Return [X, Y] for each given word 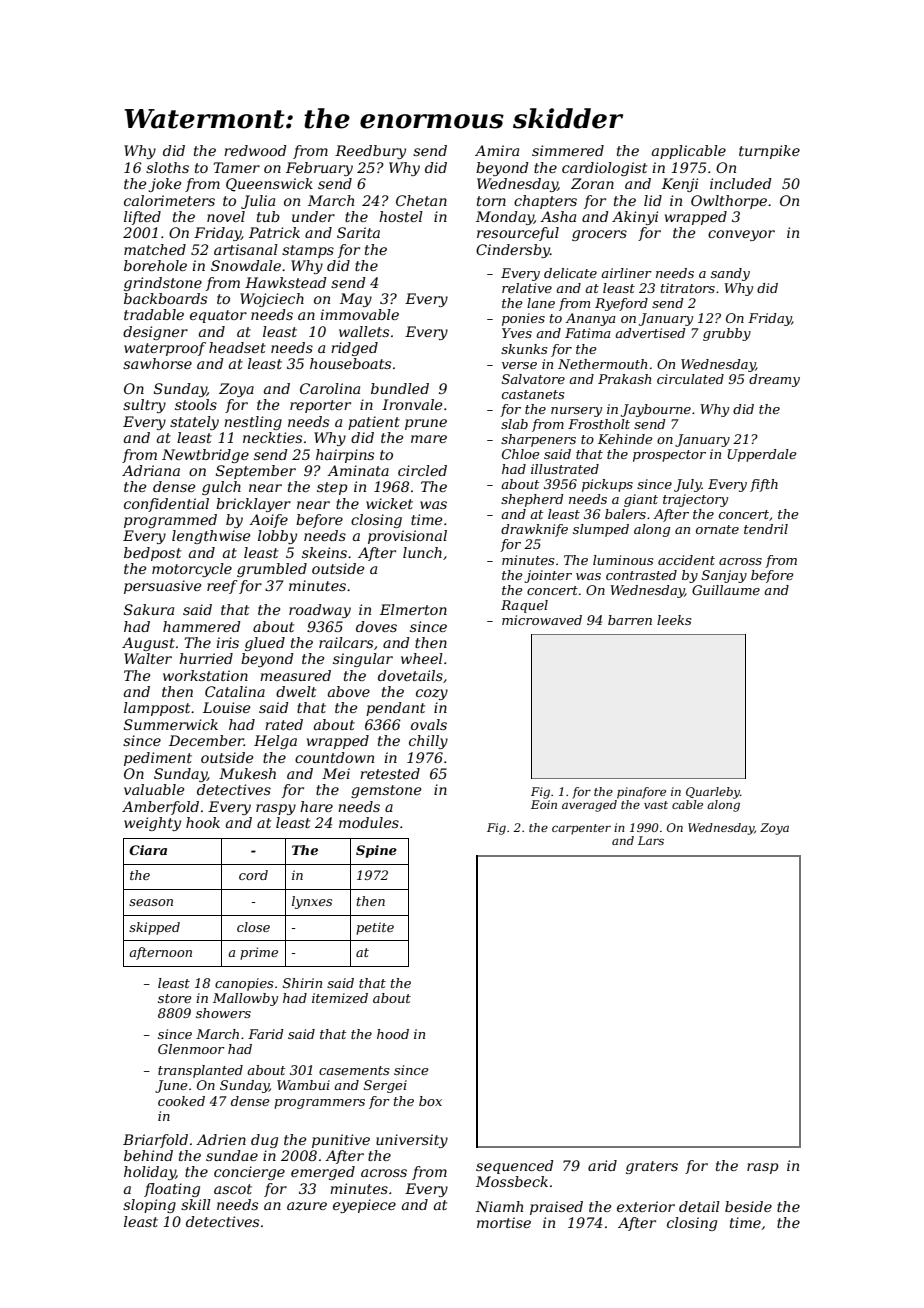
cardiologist [604, 169]
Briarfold [155, 1141]
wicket [389, 503]
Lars [651, 840]
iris [227, 642]
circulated [690, 379]
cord [253, 875]
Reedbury [370, 152]
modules [369, 822]
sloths [167, 167]
